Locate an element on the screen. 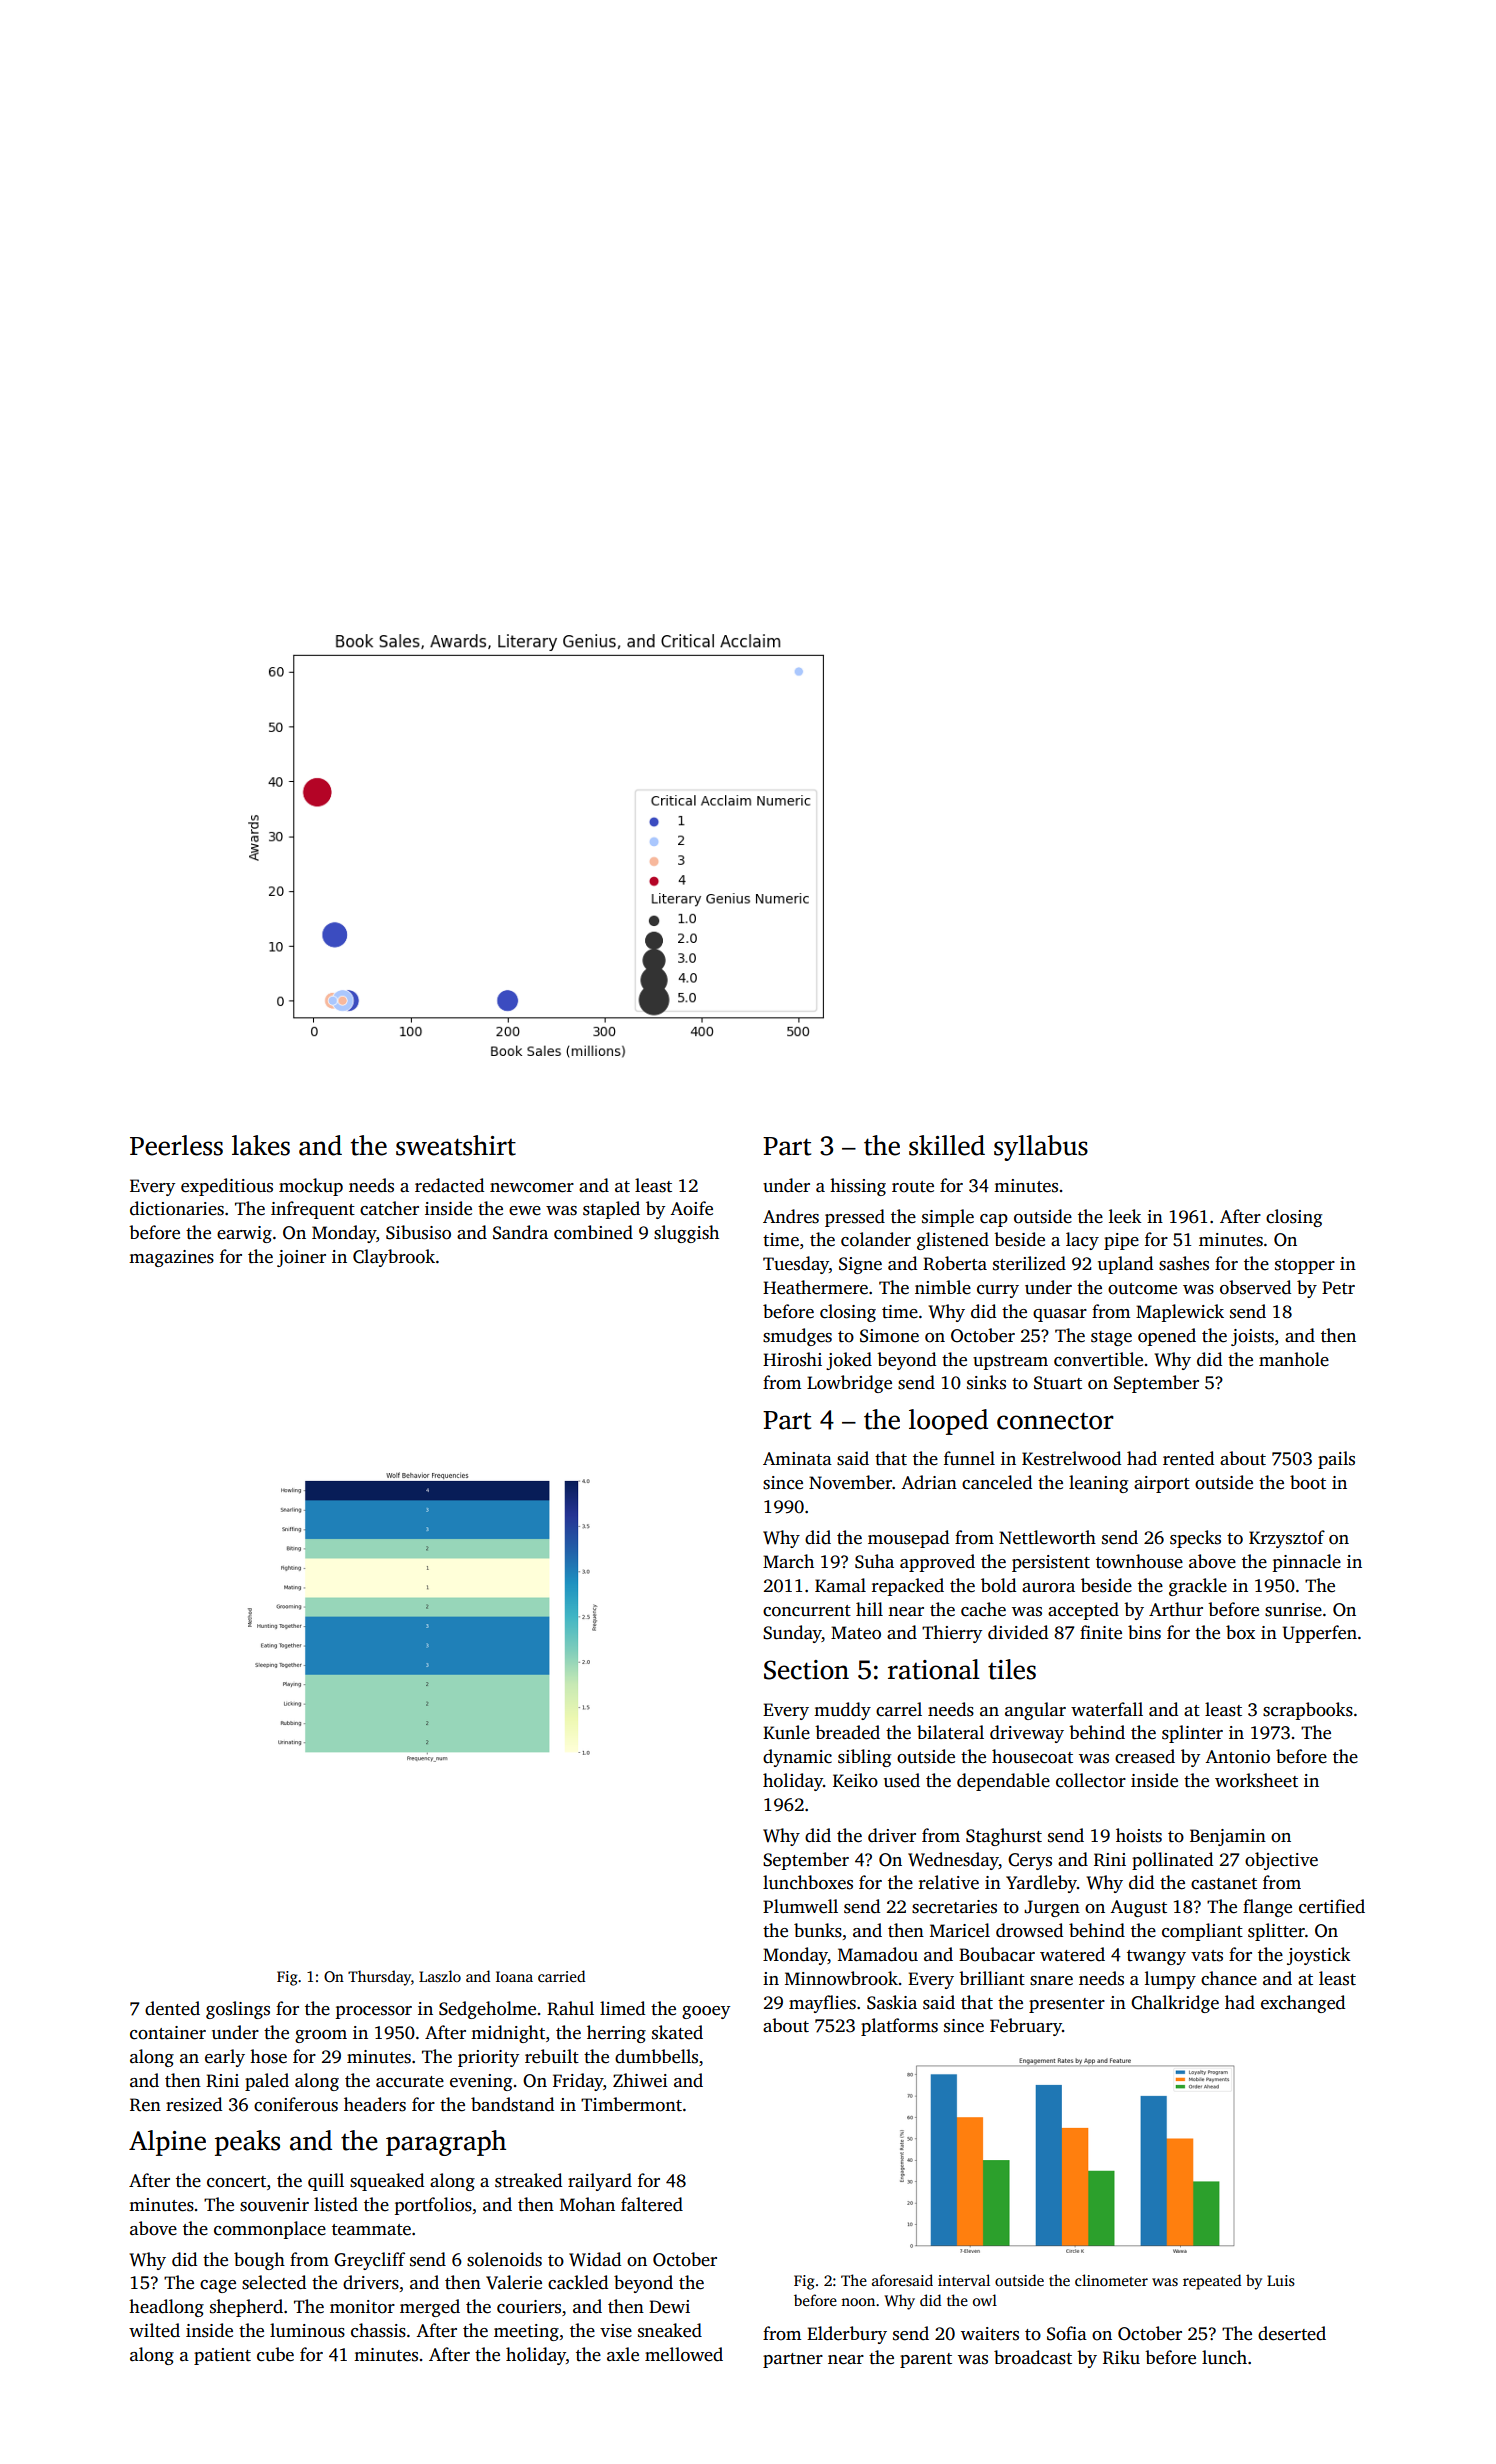 This screenshot has height=2464, width=1496. leek is located at coordinates (1125, 1216).
